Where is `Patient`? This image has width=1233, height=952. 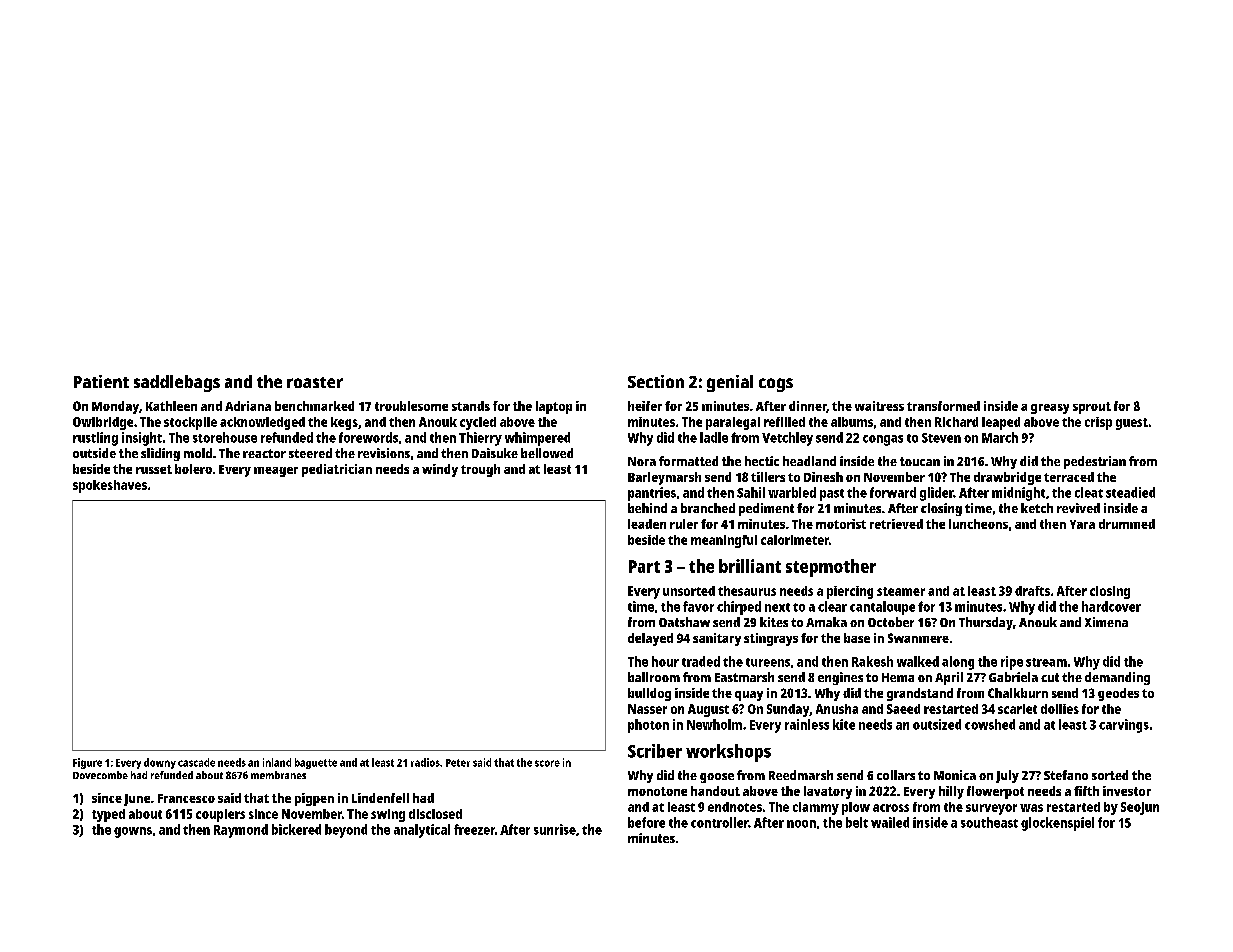
Patient is located at coordinates (101, 381).
